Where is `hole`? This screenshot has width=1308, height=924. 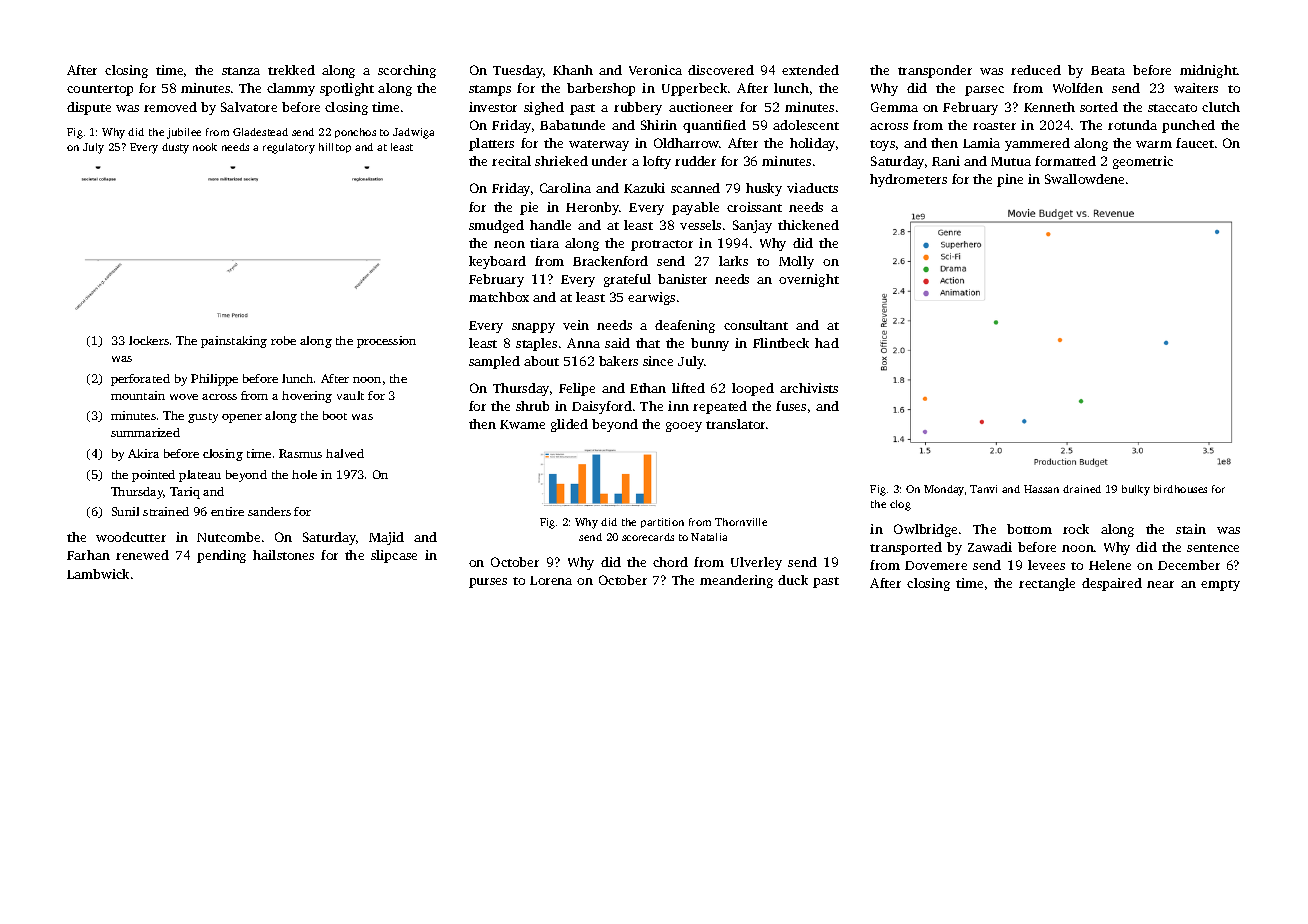 hole is located at coordinates (304, 474).
